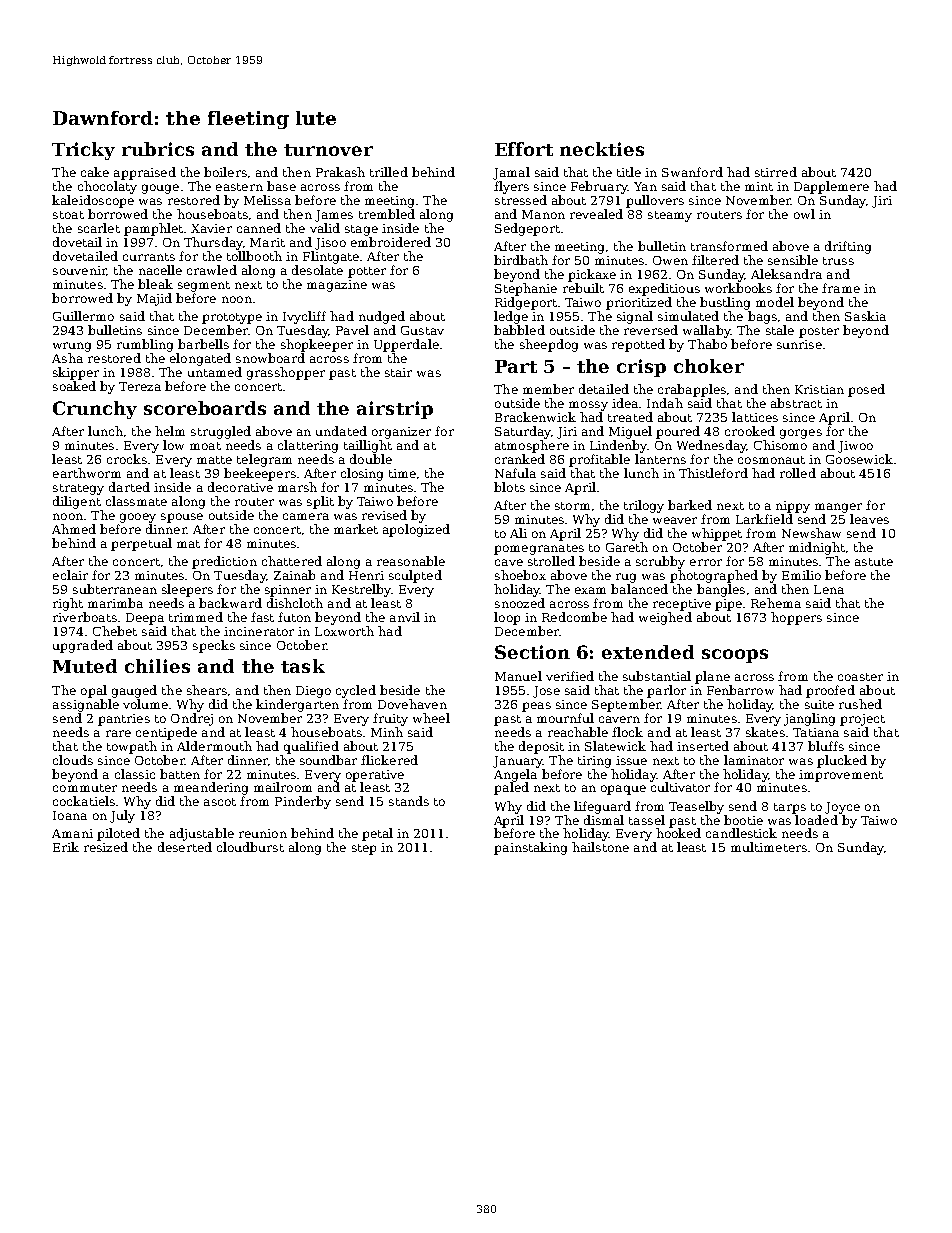 The height and width of the screenshot is (1233, 952). Describe the element at coordinates (395, 410) in the screenshot. I see `airstrip` at that location.
